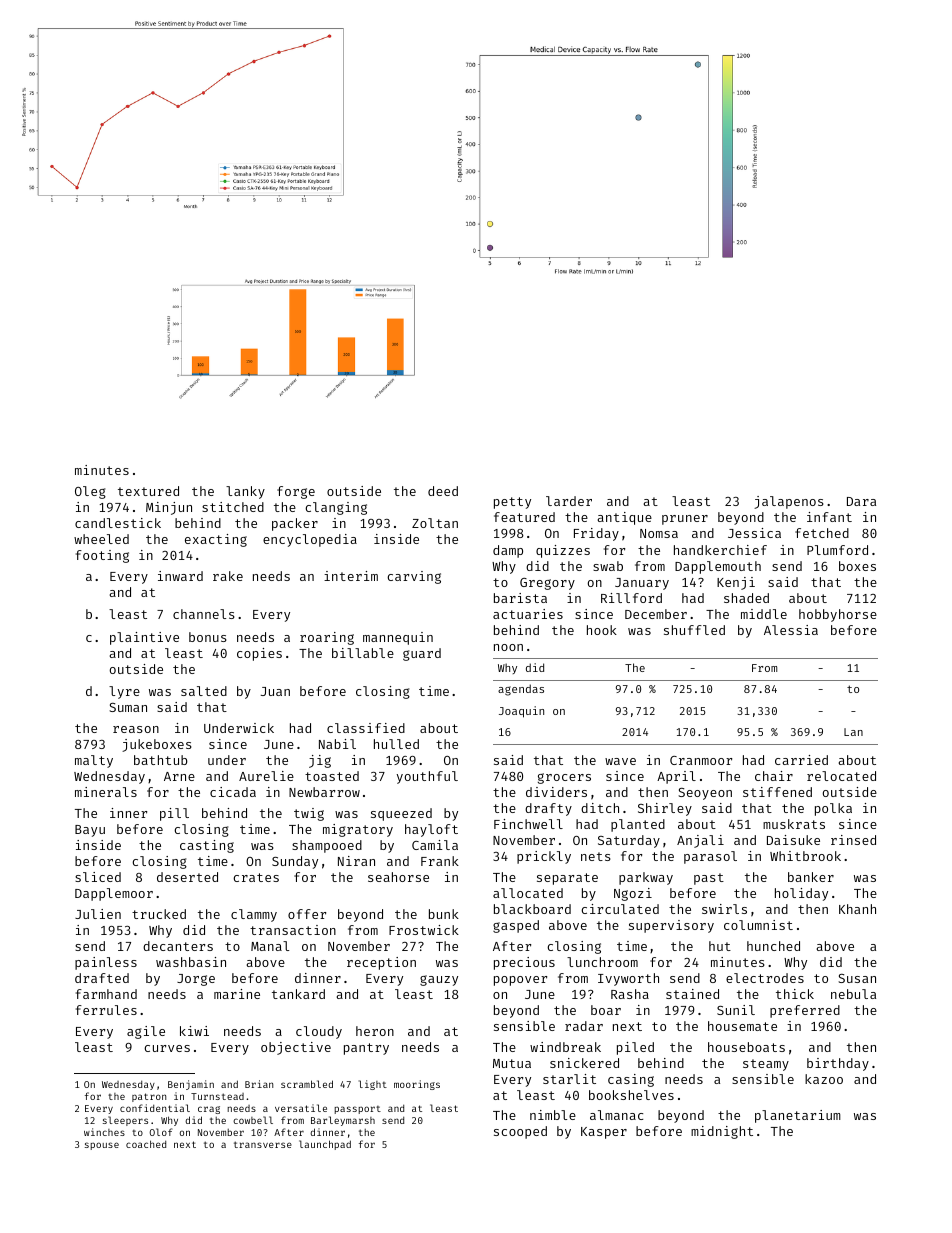 This screenshot has height=1233, width=952. Describe the element at coordinates (521, 712) in the screenshot. I see `Joaquin` at that location.
